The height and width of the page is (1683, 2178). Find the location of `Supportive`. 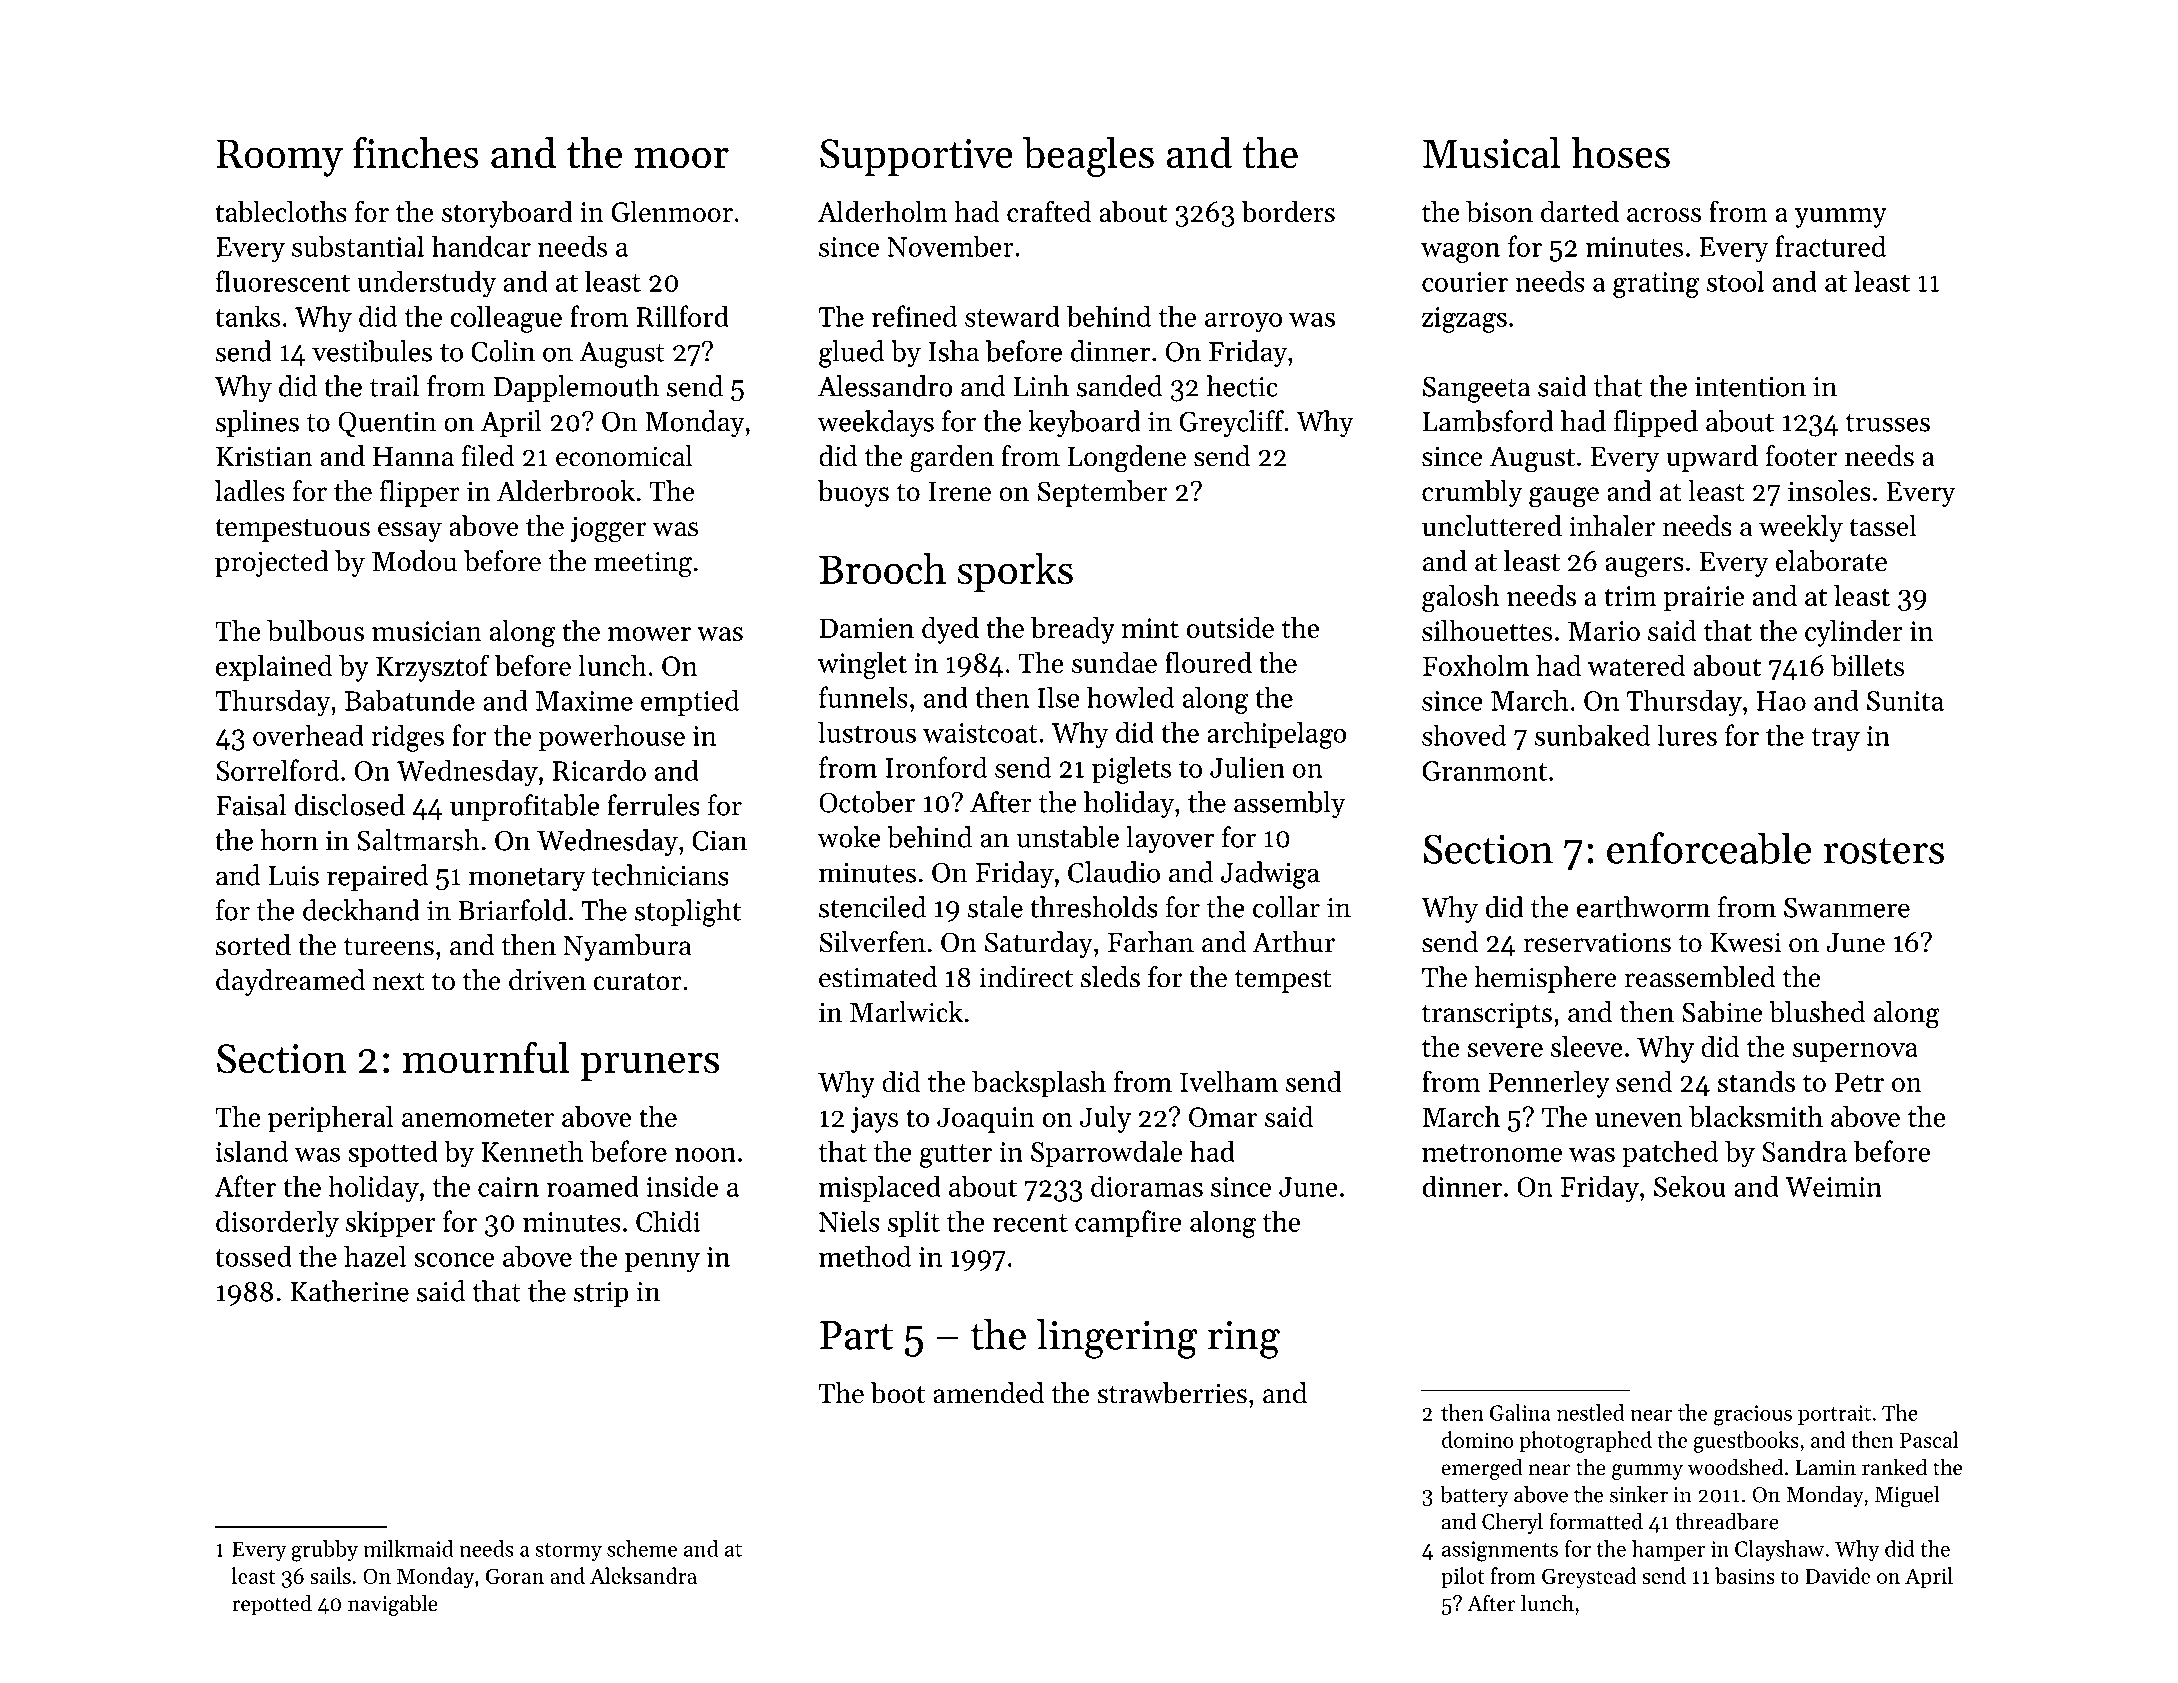

Supportive is located at coordinates (916, 157).
